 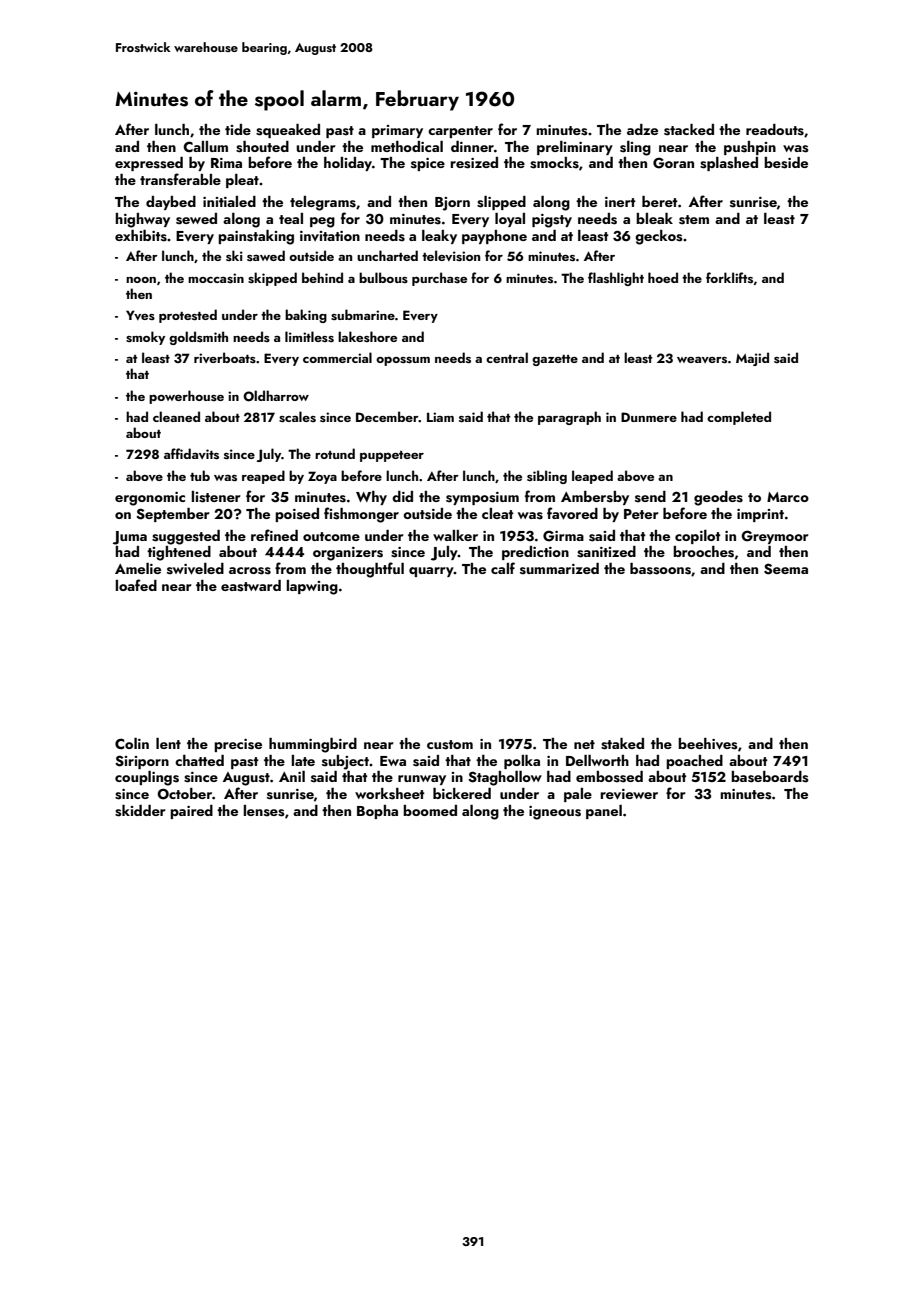 What do you see at coordinates (367, 336) in the screenshot?
I see `lakeshore` at bounding box center [367, 336].
